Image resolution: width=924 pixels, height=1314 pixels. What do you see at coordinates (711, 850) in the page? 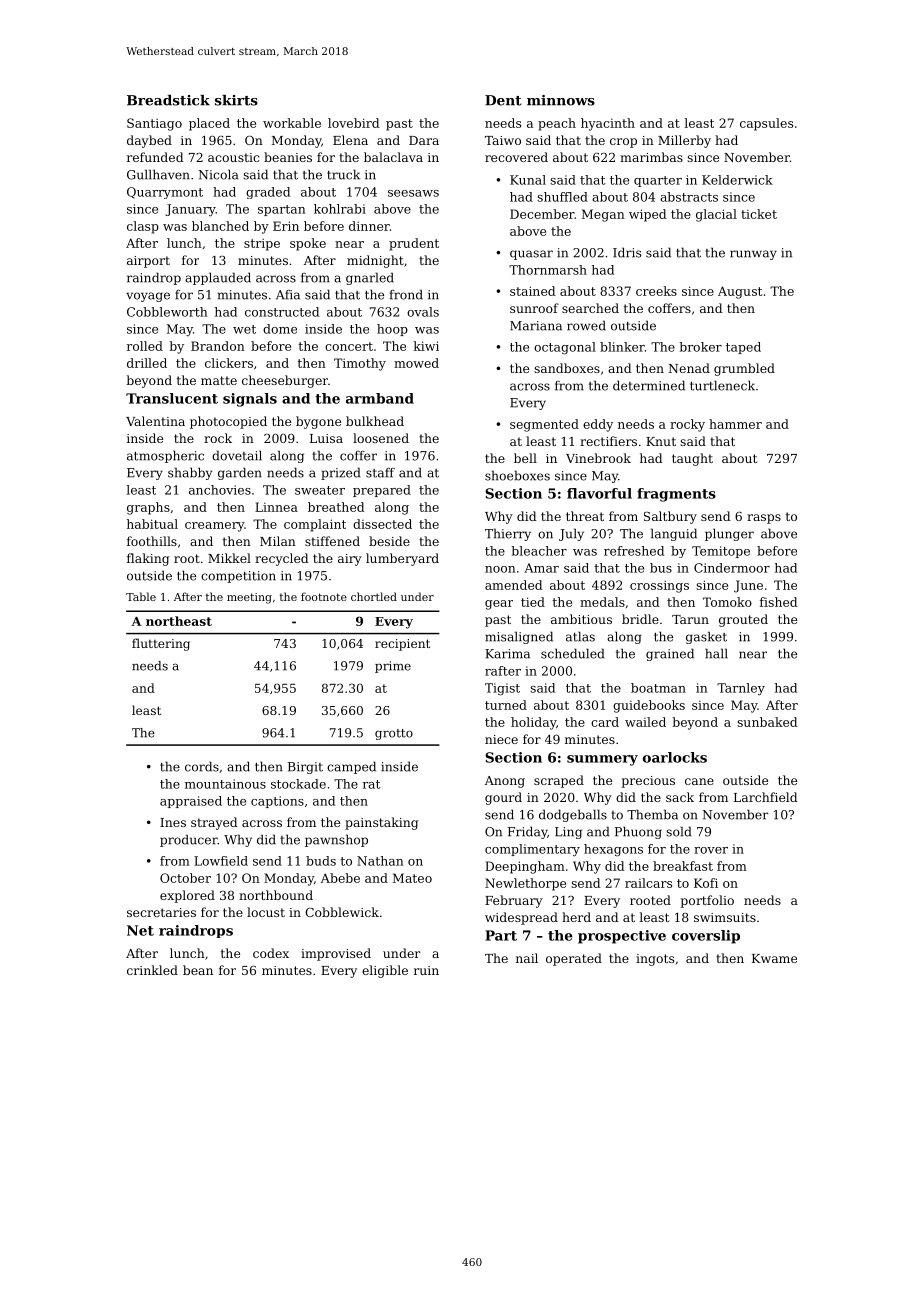
I see `rover` at bounding box center [711, 850].
